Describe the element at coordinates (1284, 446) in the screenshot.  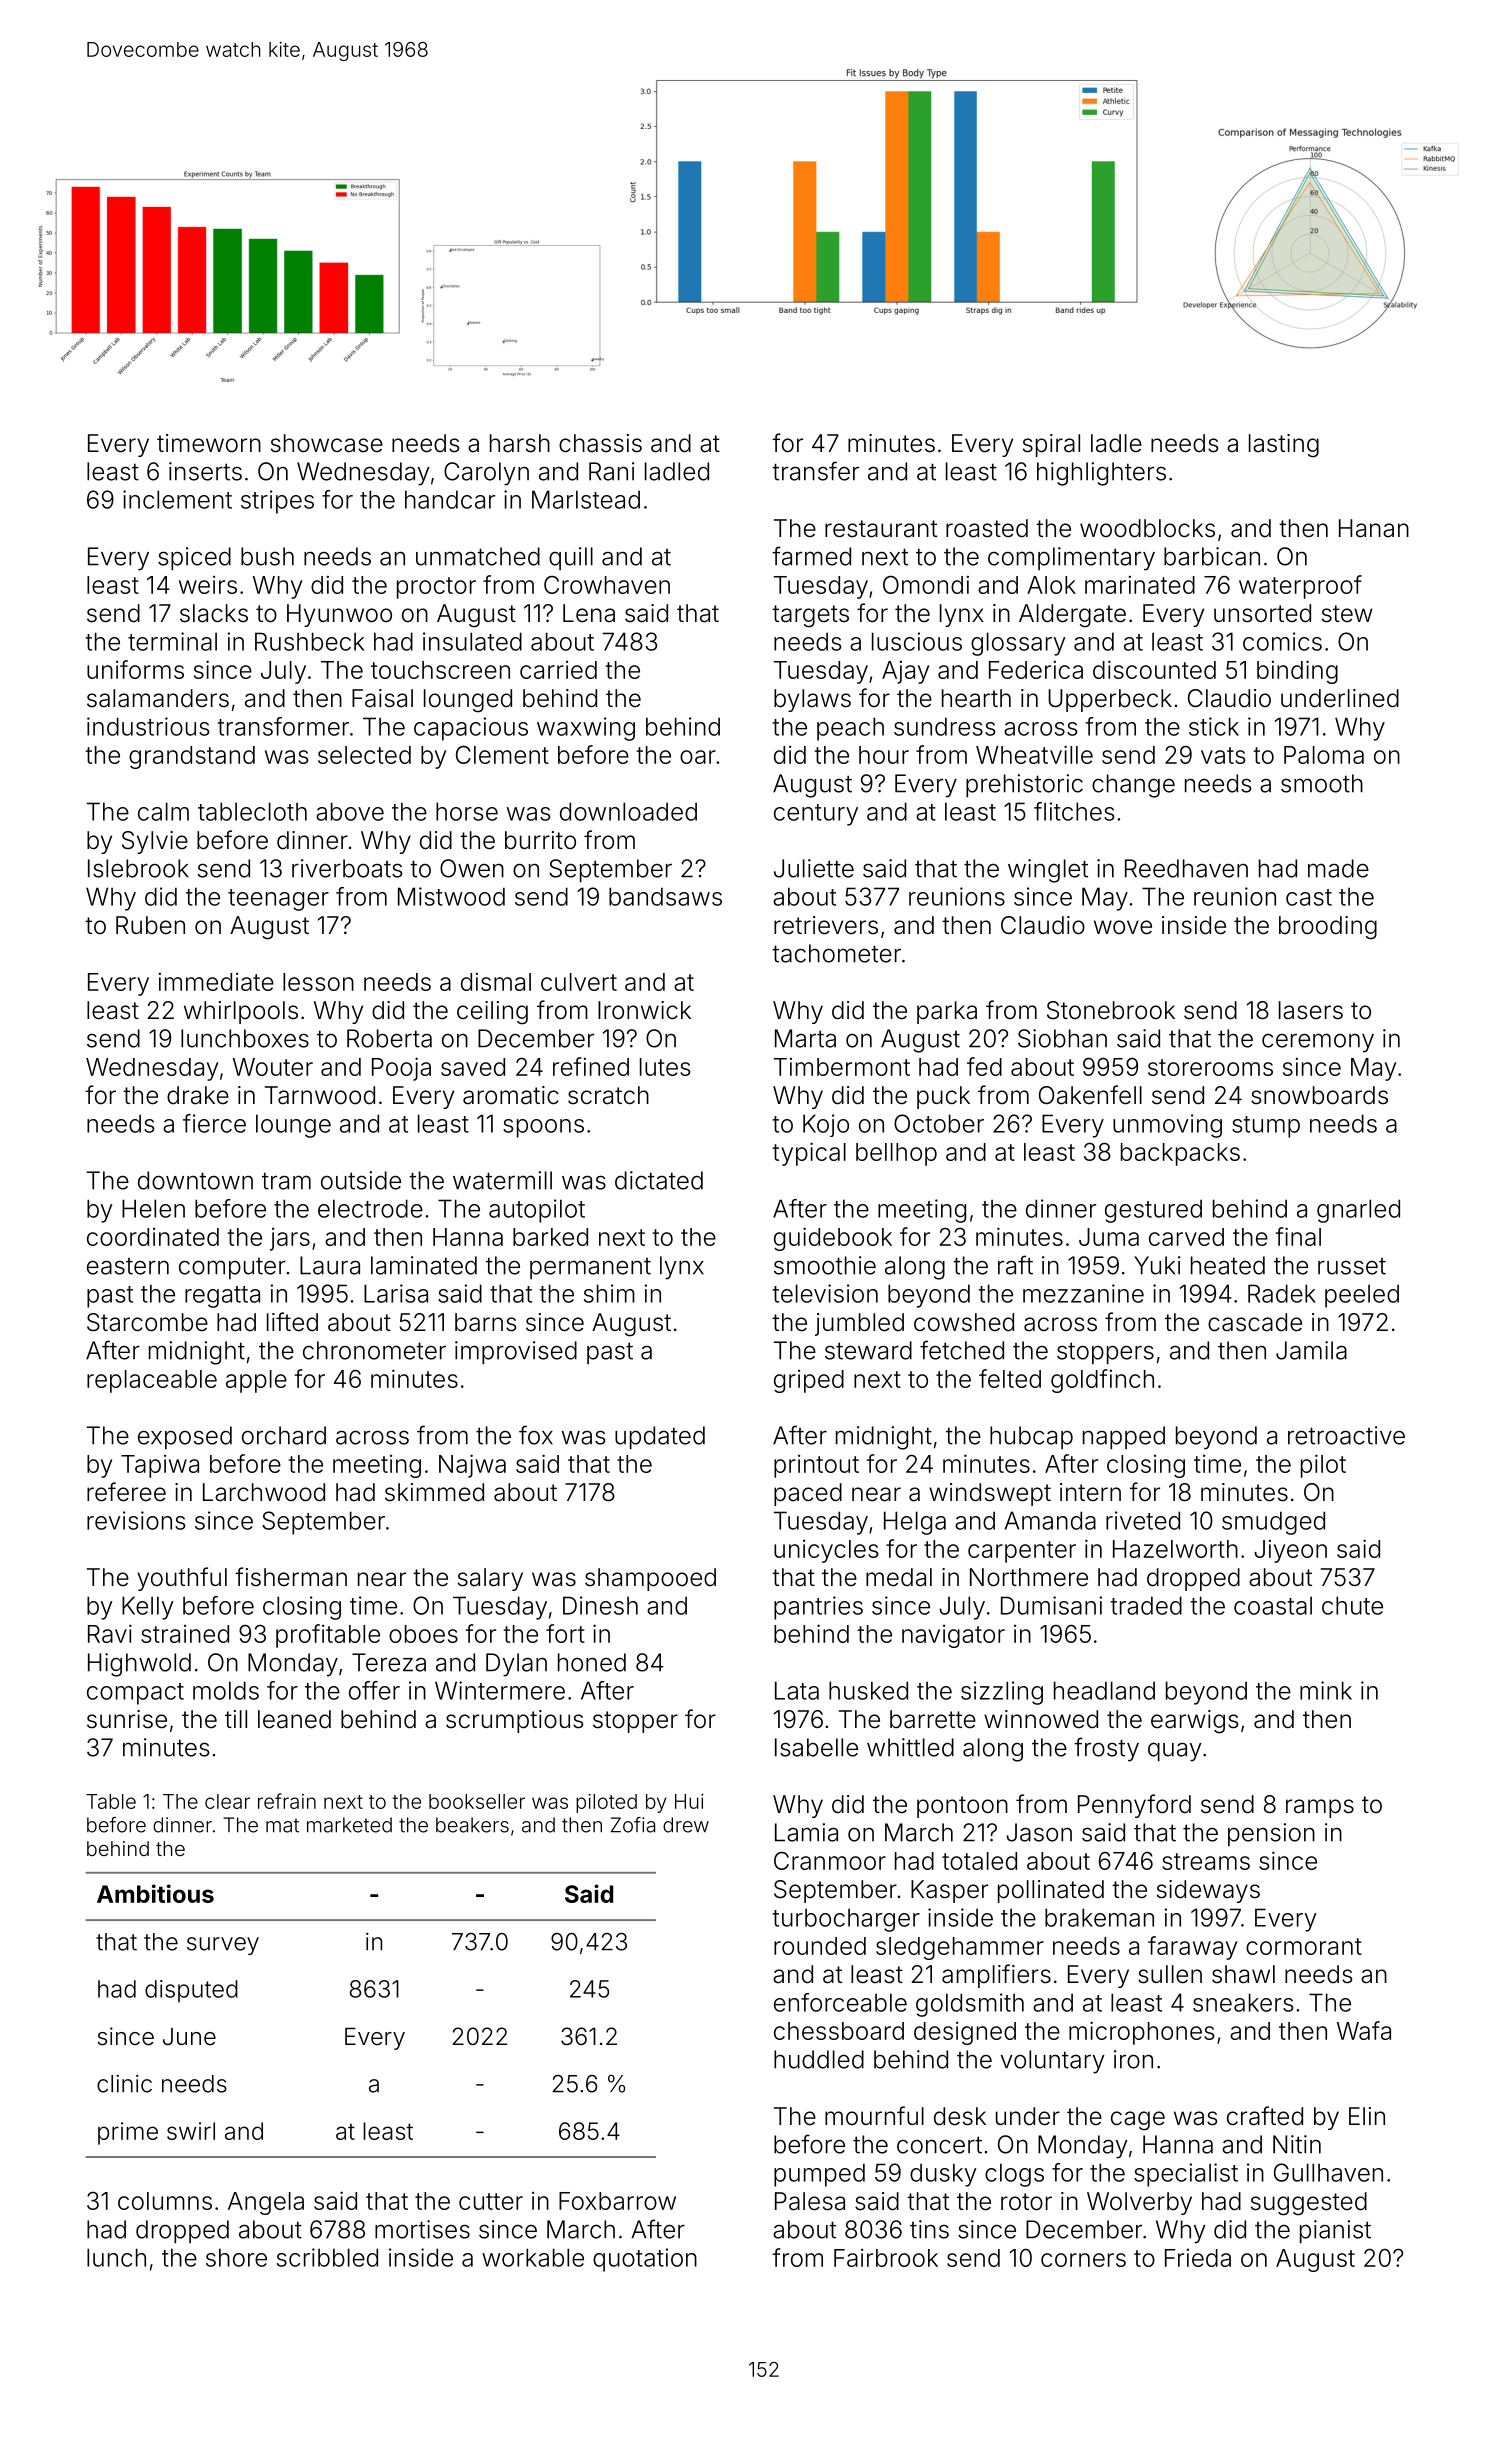
I see `lasting` at that location.
